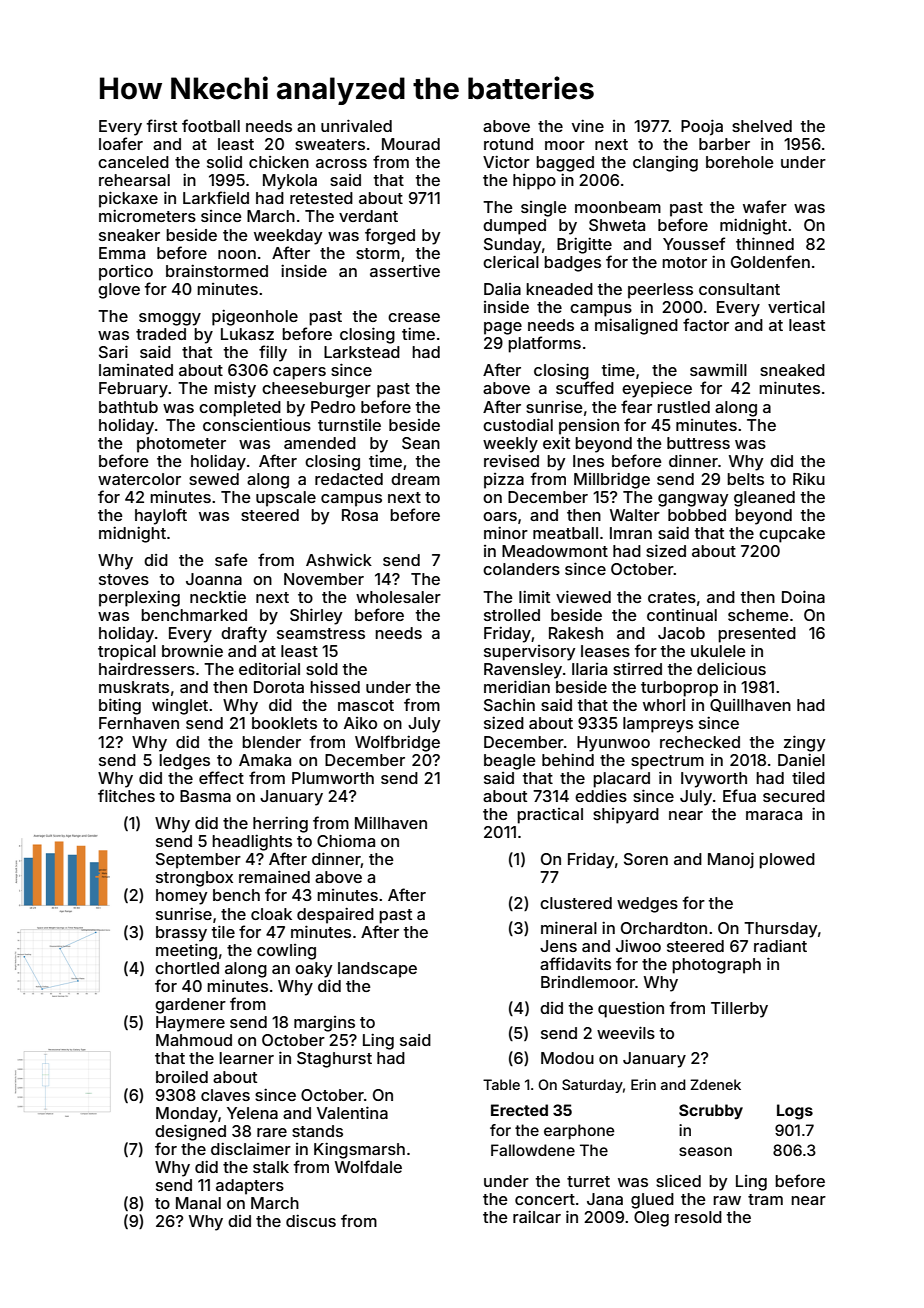 This screenshot has height=1308, width=924. Describe the element at coordinates (626, 816) in the screenshot. I see `shipyard` at that location.
